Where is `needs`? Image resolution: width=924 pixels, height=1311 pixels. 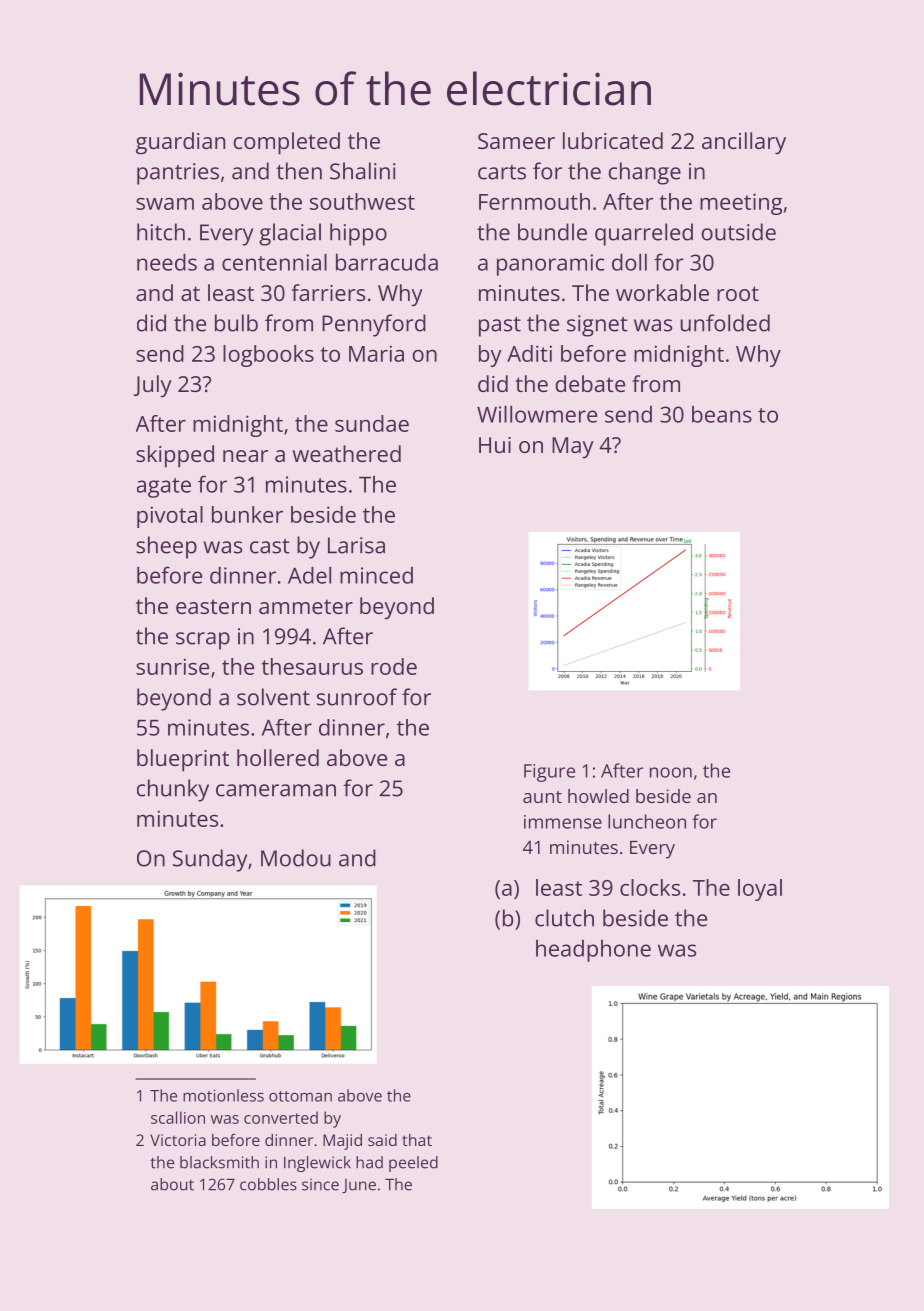
needs is located at coordinates (167, 262).
